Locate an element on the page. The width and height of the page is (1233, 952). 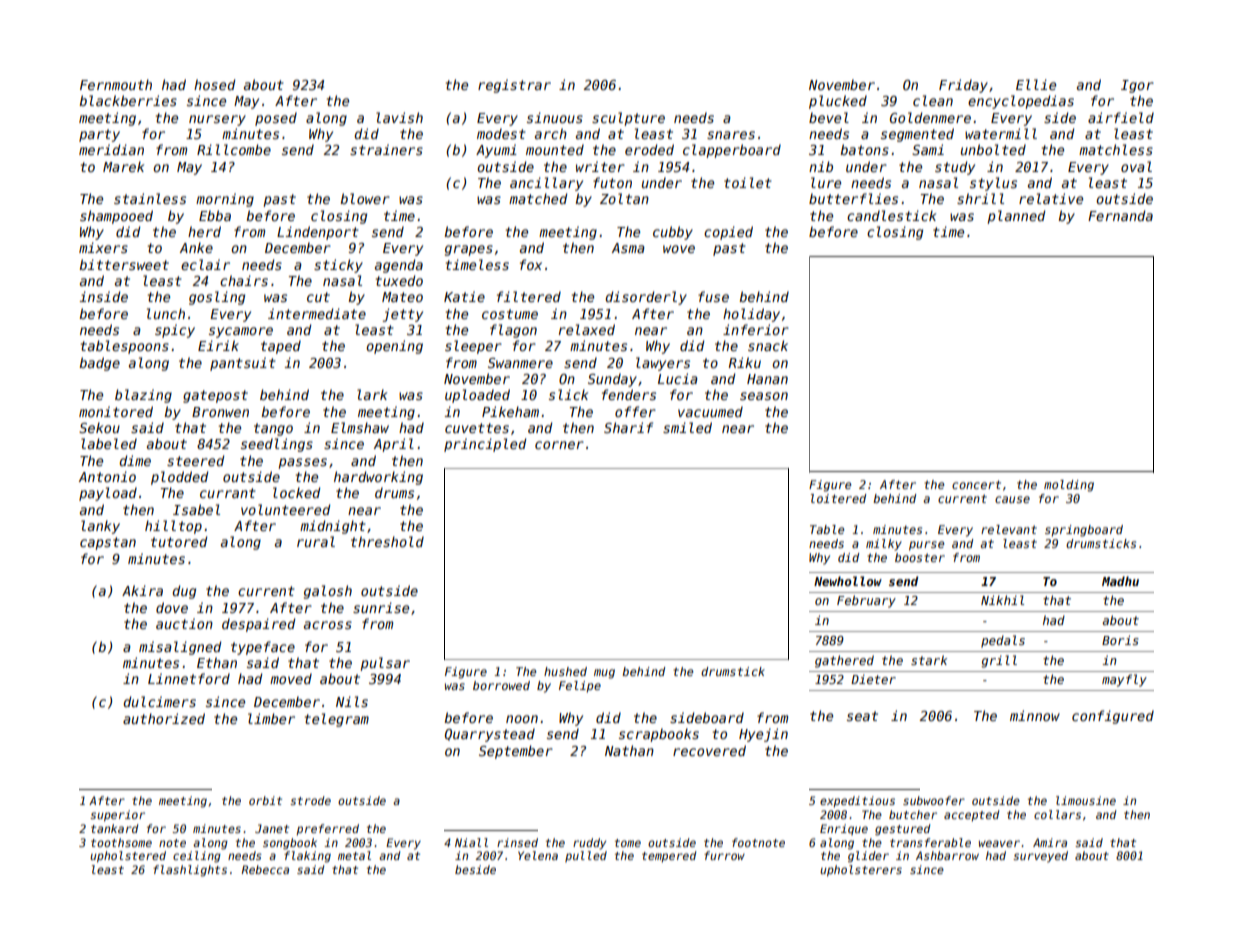
superior is located at coordinates (117, 816).
